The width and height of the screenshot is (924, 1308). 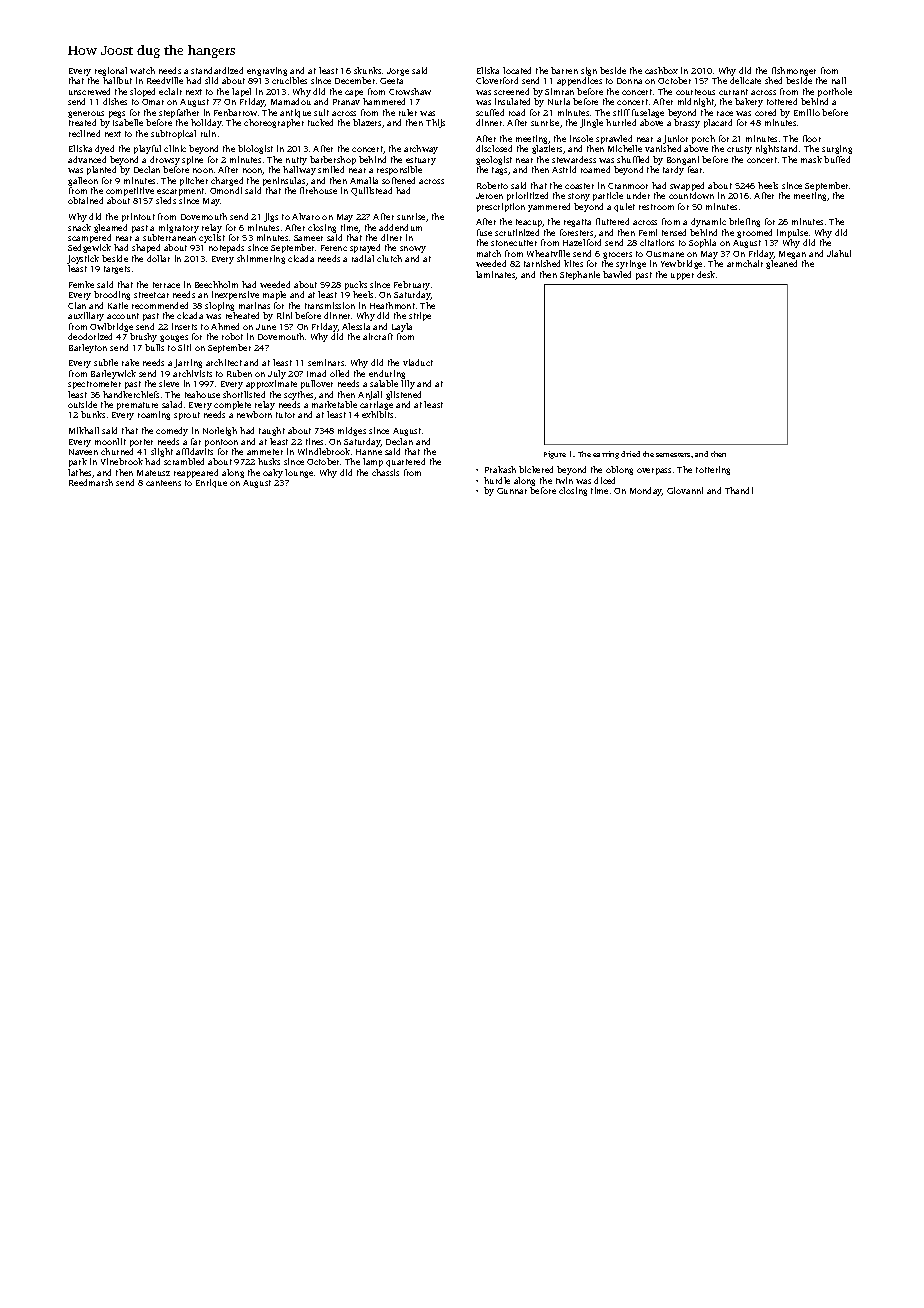 I want to click on Jeroen, so click(x=489, y=196).
